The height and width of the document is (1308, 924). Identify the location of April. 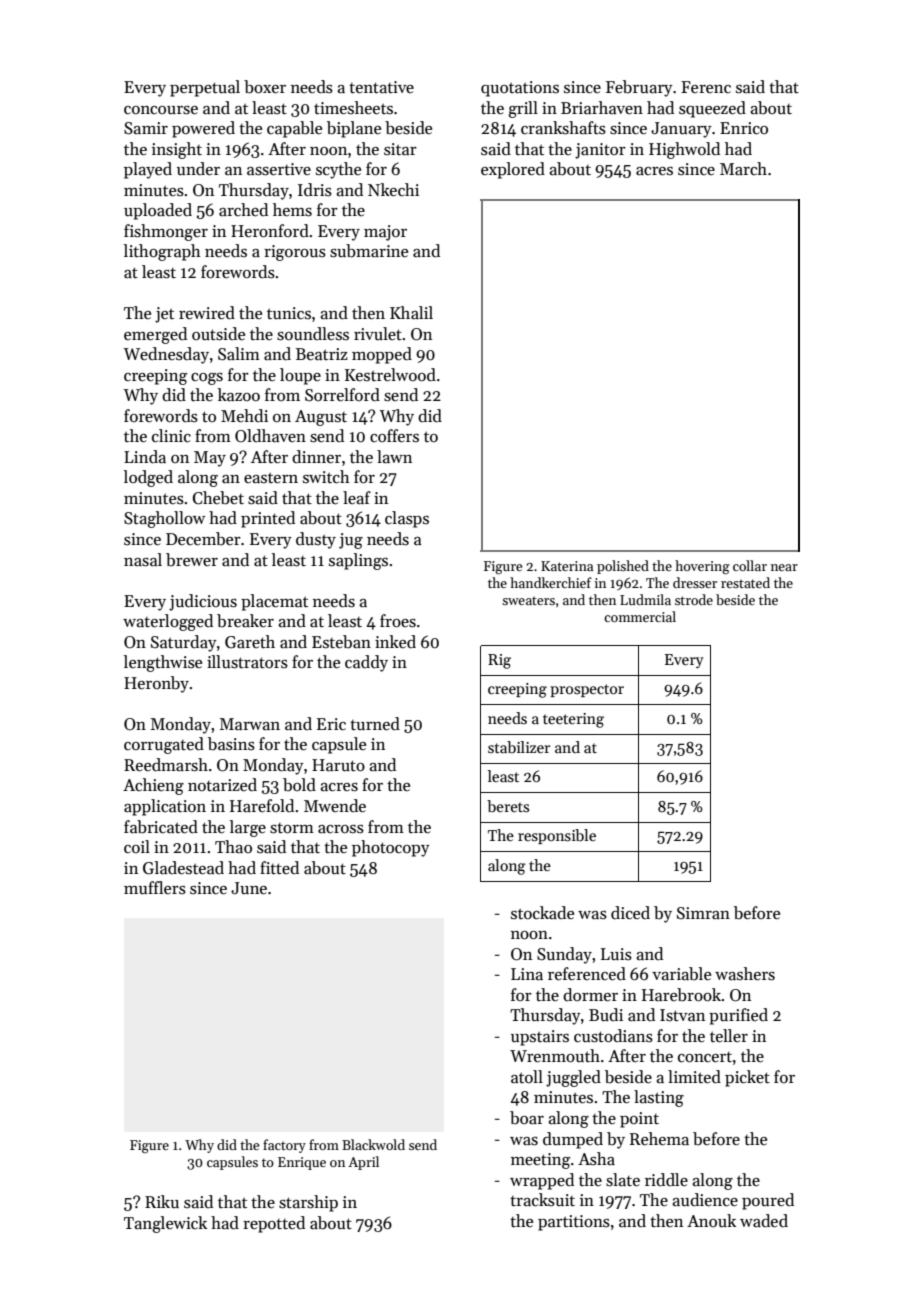
(363, 1163).
